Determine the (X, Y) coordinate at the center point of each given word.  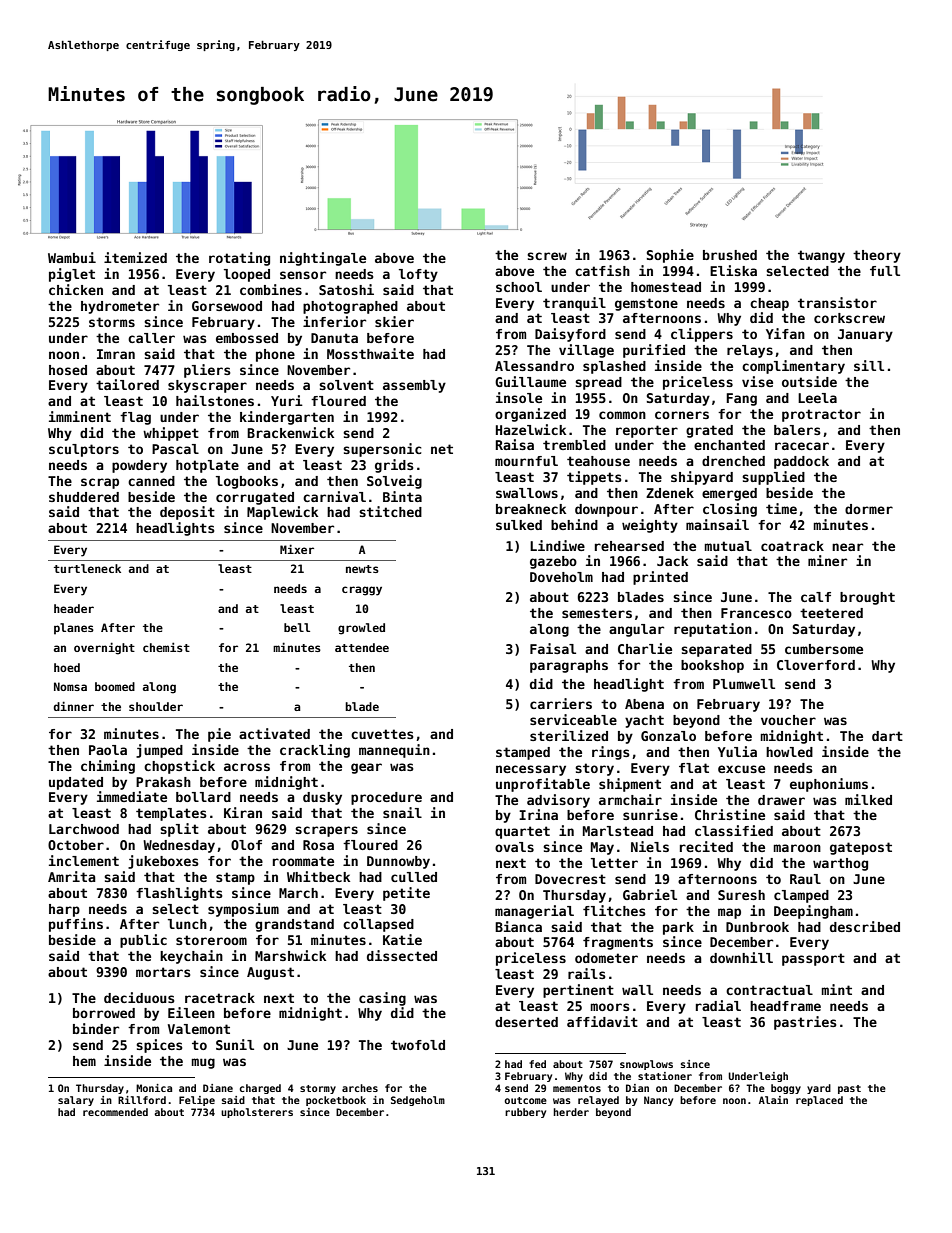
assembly (414, 386)
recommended (115, 1112)
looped (247, 275)
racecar (802, 446)
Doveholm (561, 577)
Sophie (670, 256)
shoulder (156, 706)
